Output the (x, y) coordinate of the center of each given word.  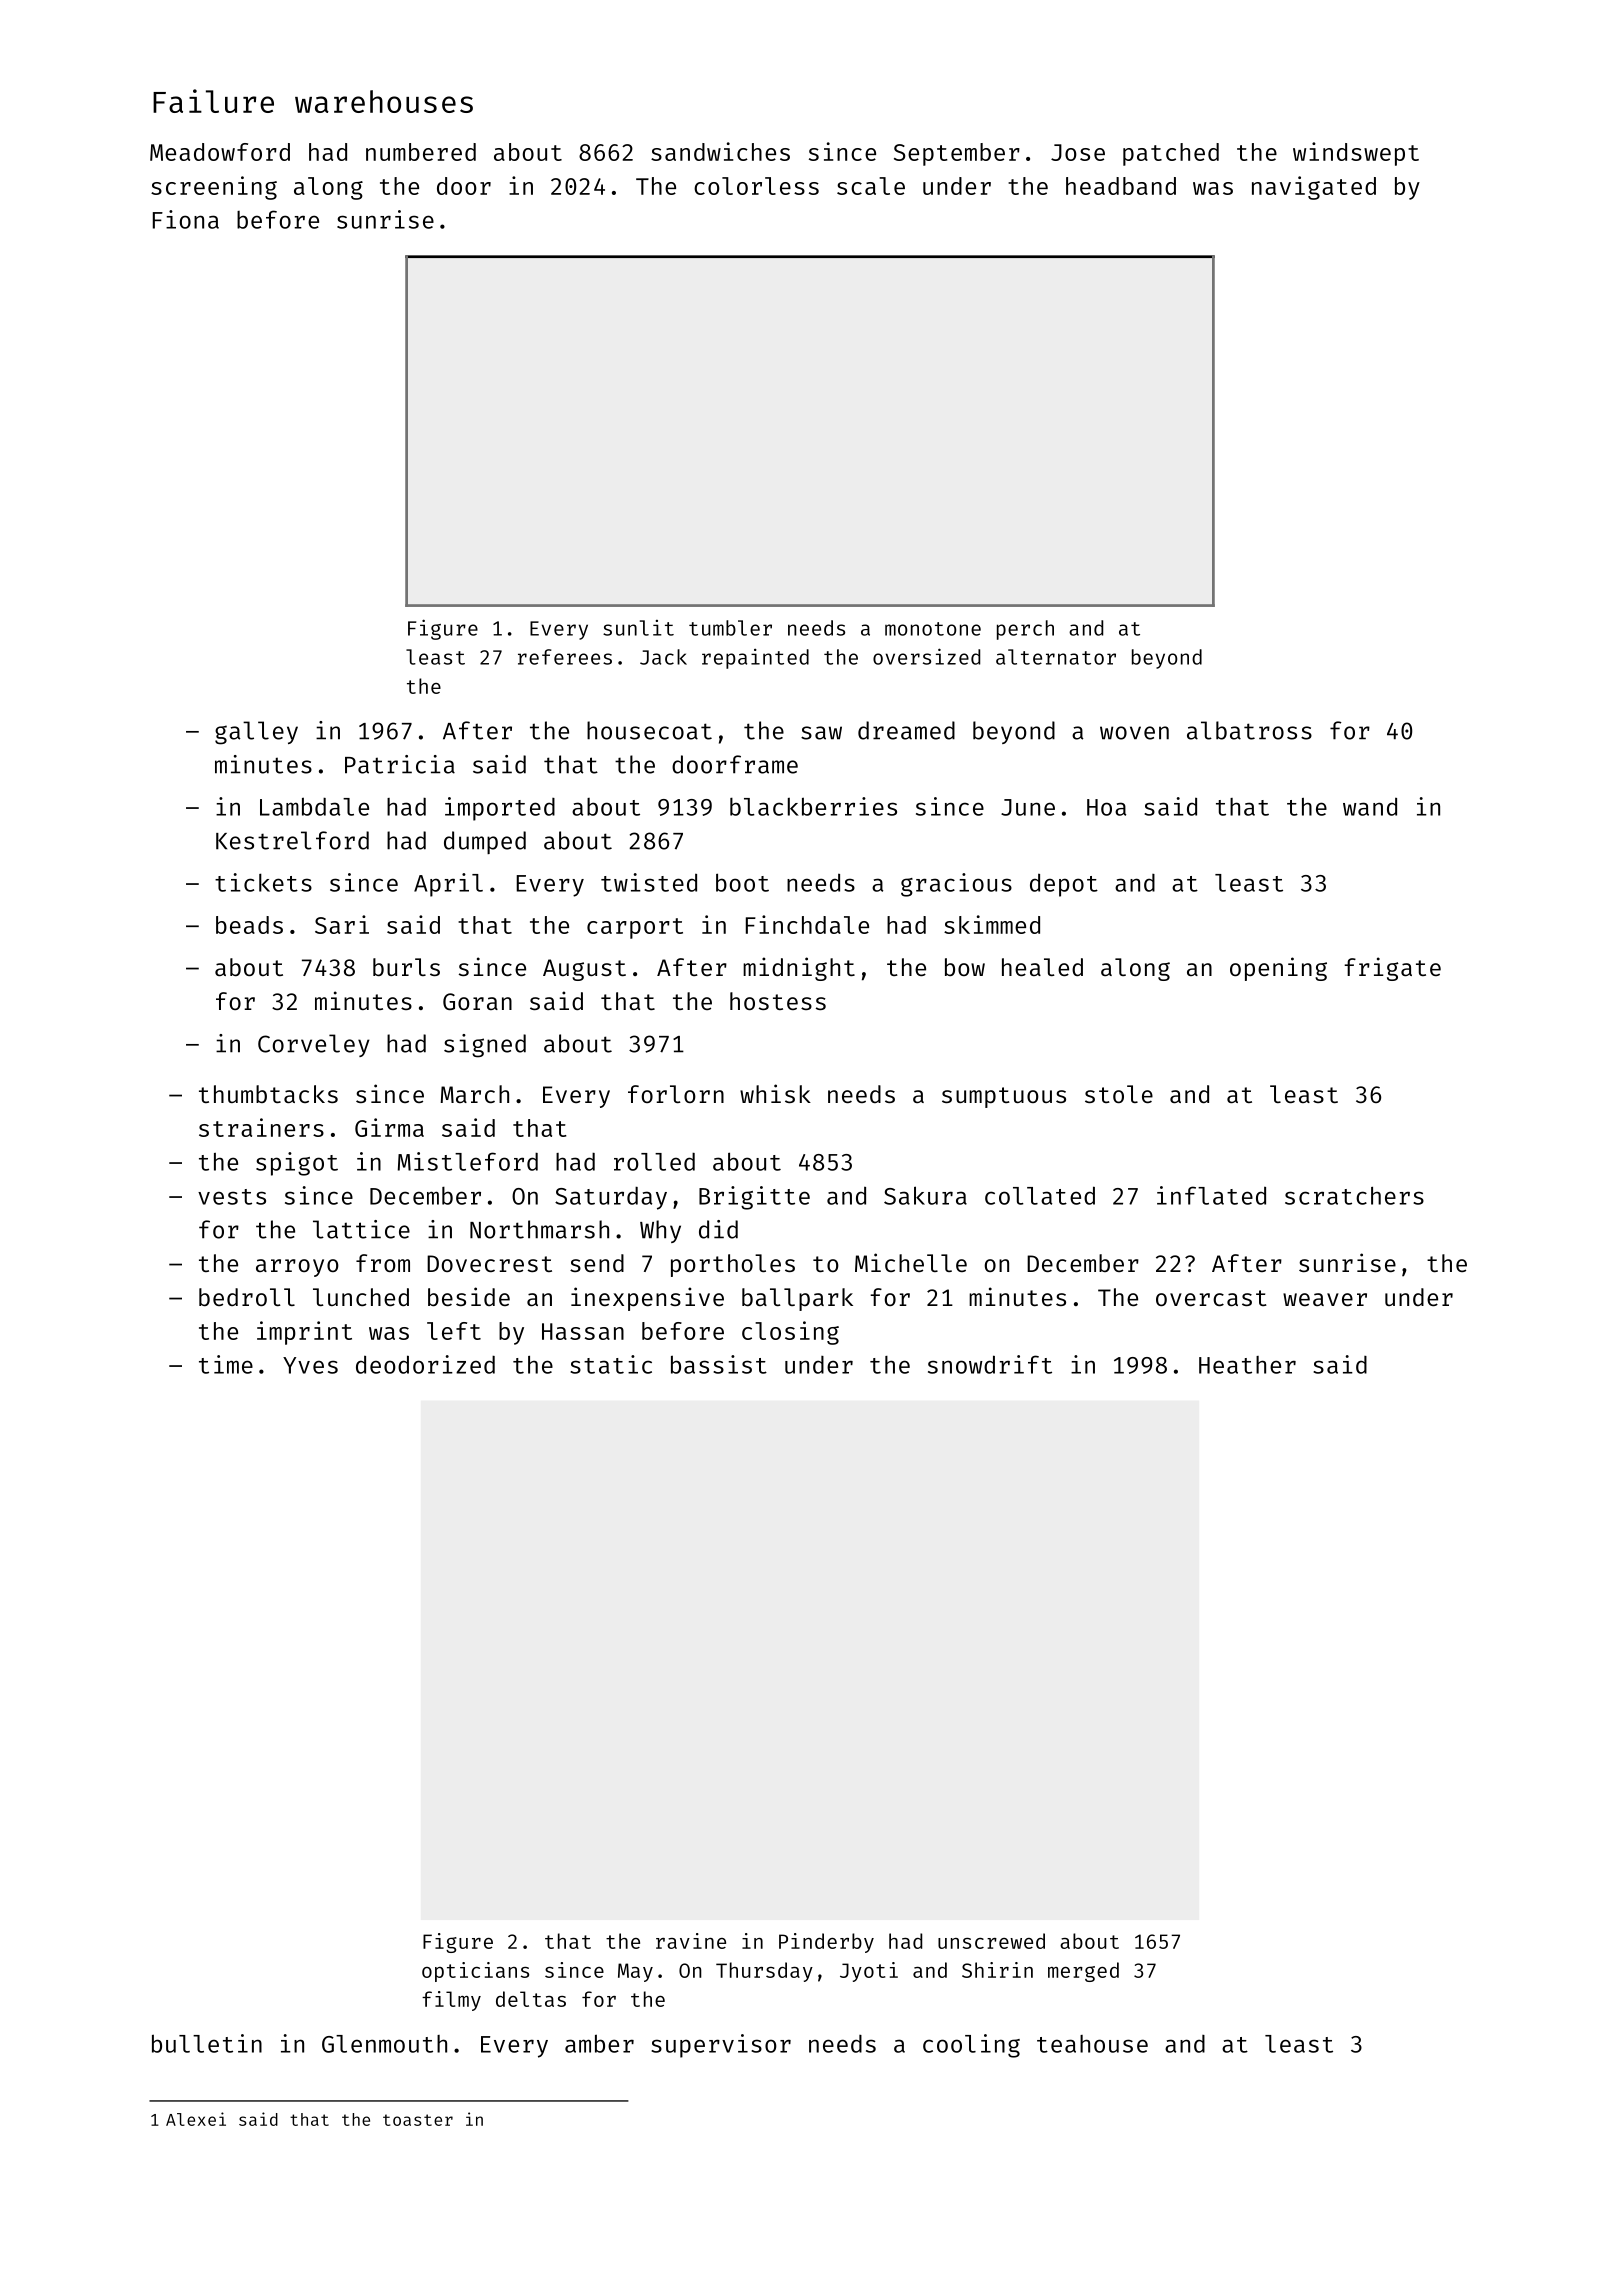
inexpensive (647, 1299)
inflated (1211, 1195)
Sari (342, 924)
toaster (418, 2120)
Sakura (925, 1195)
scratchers (1354, 1196)
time (226, 1364)
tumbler (730, 628)
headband (1121, 186)
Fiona (186, 219)
